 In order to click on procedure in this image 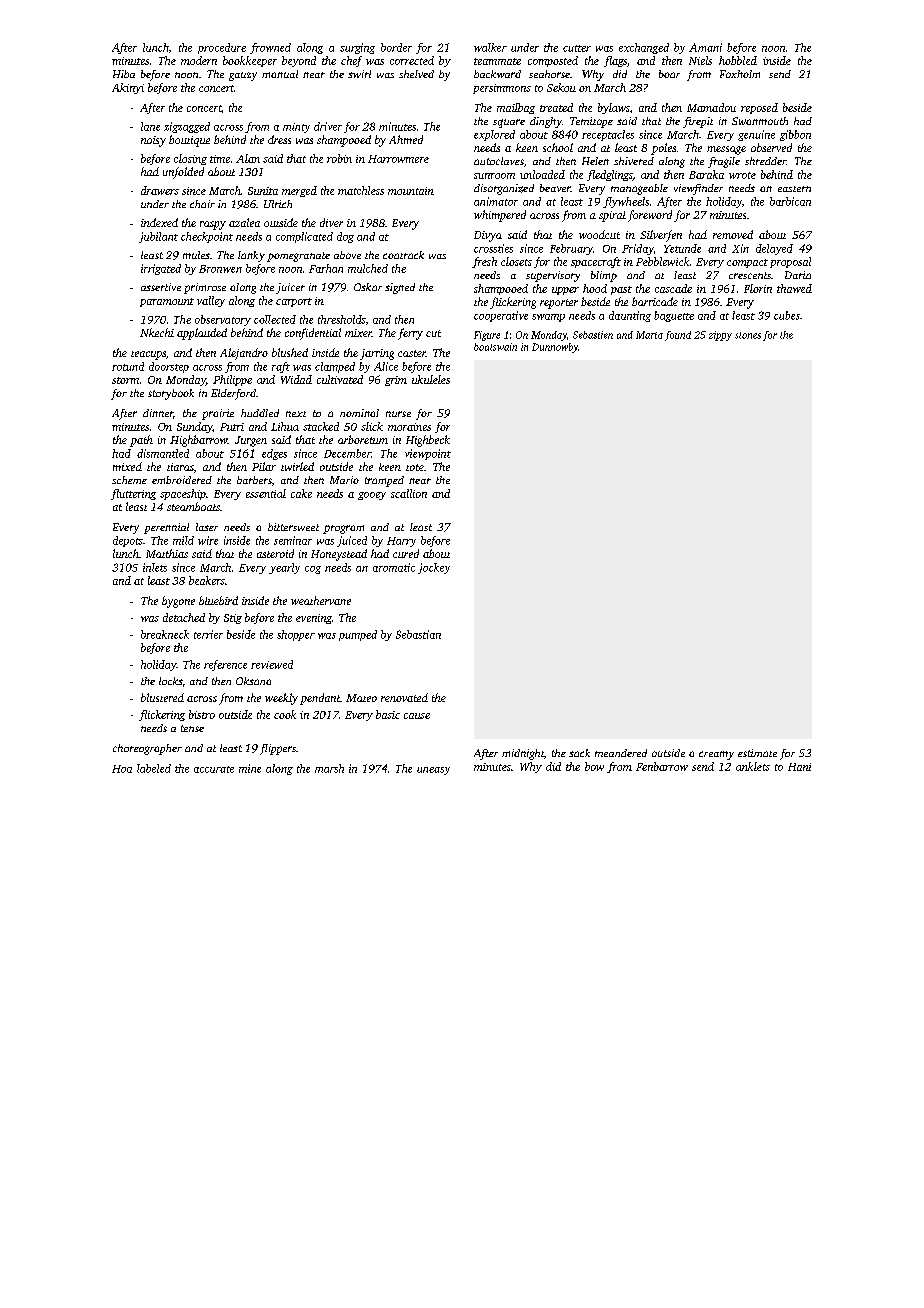, I will do `click(222, 48)`.
